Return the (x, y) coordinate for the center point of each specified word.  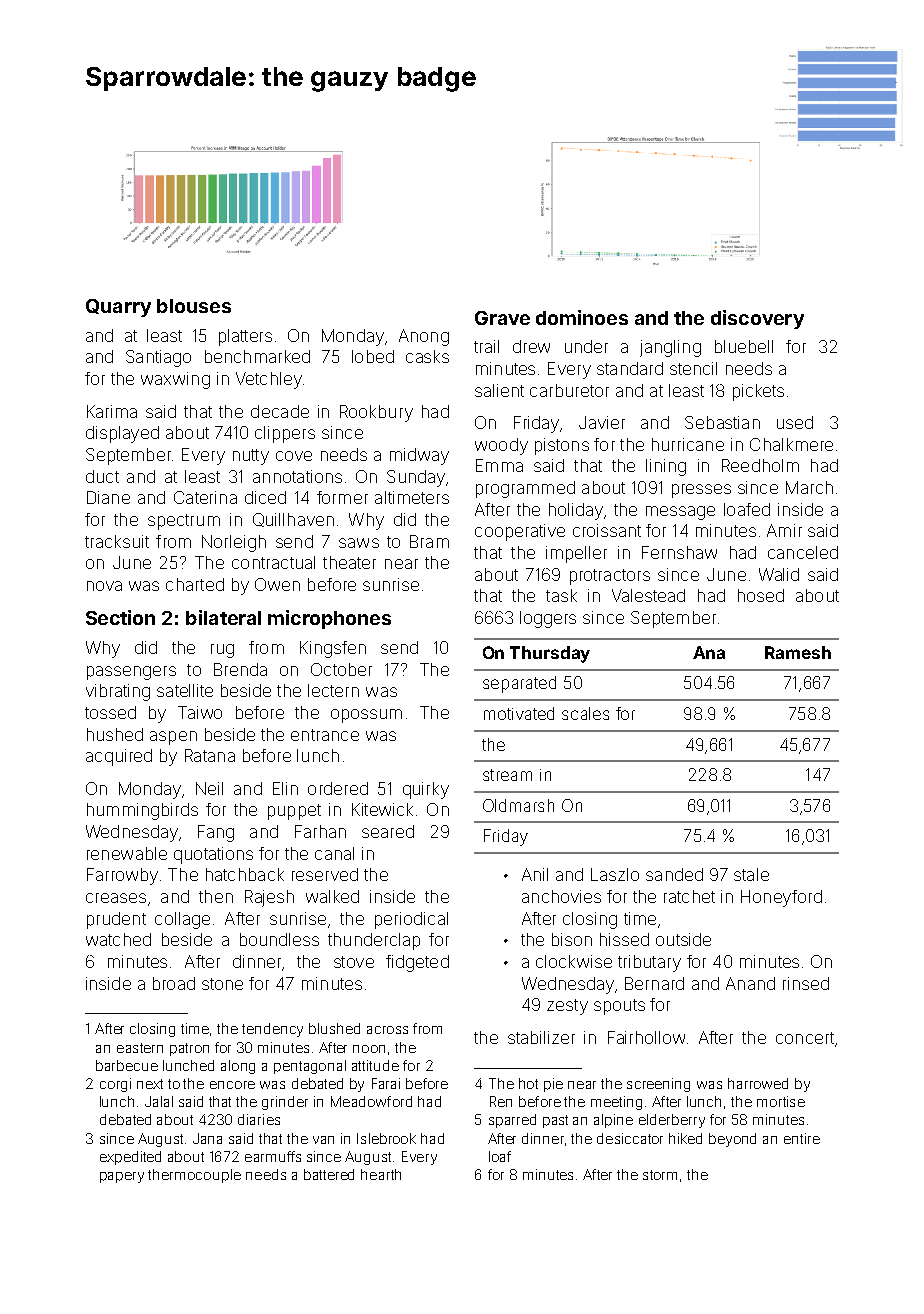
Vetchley (269, 380)
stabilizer (541, 1037)
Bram (429, 541)
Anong (424, 337)
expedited (130, 1158)
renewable (127, 853)
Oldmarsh (518, 805)
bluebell (744, 346)
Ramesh (798, 652)
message (680, 513)
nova (104, 586)
